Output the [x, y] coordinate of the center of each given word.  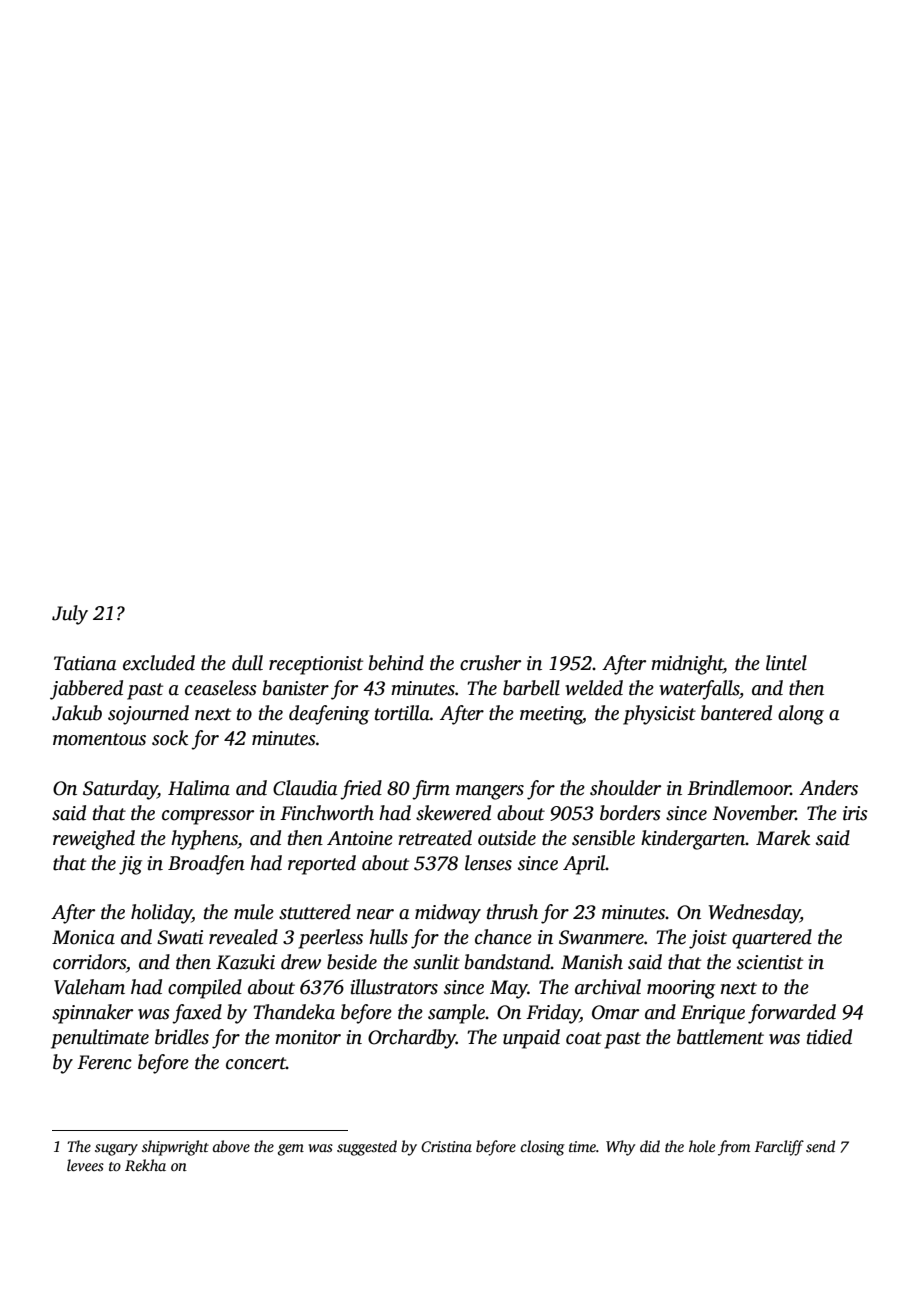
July [70, 615]
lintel [786, 663]
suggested [367, 1148]
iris [855, 813]
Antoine [360, 838]
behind [396, 663]
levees [85, 1165]
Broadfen [206, 865]
